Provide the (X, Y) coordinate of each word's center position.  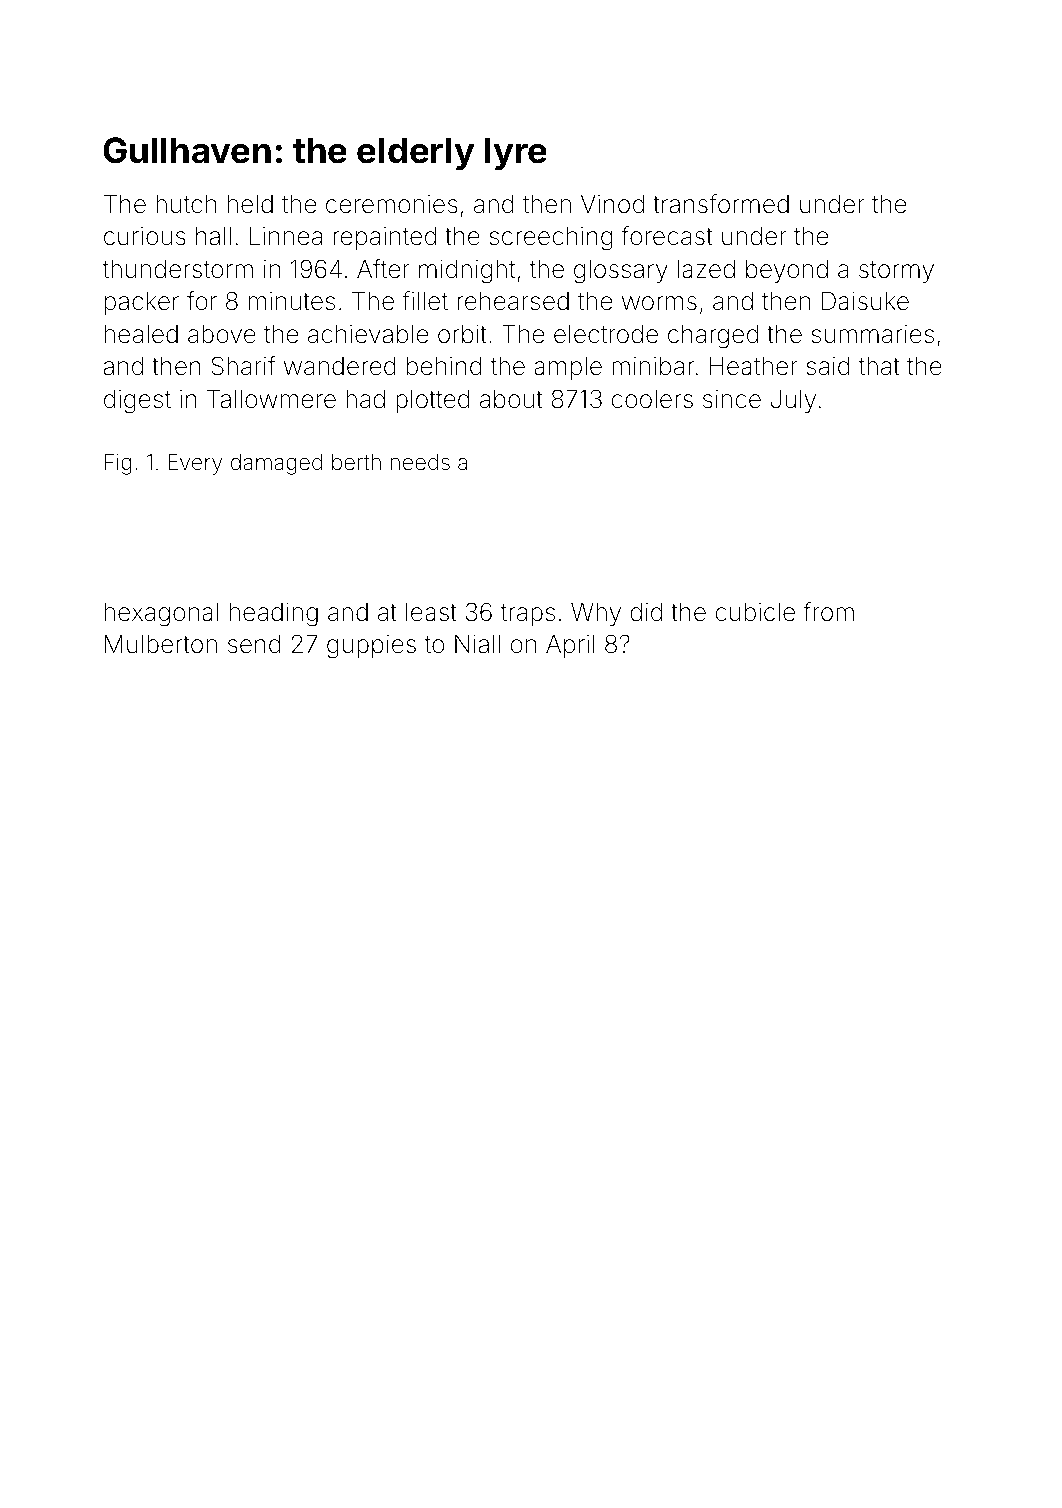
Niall (477, 644)
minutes (292, 301)
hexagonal (161, 615)
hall (213, 236)
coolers (652, 399)
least (431, 612)
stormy (896, 272)
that (879, 366)
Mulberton (161, 644)
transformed (721, 204)
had (365, 399)
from (829, 612)
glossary (621, 272)
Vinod (612, 204)
